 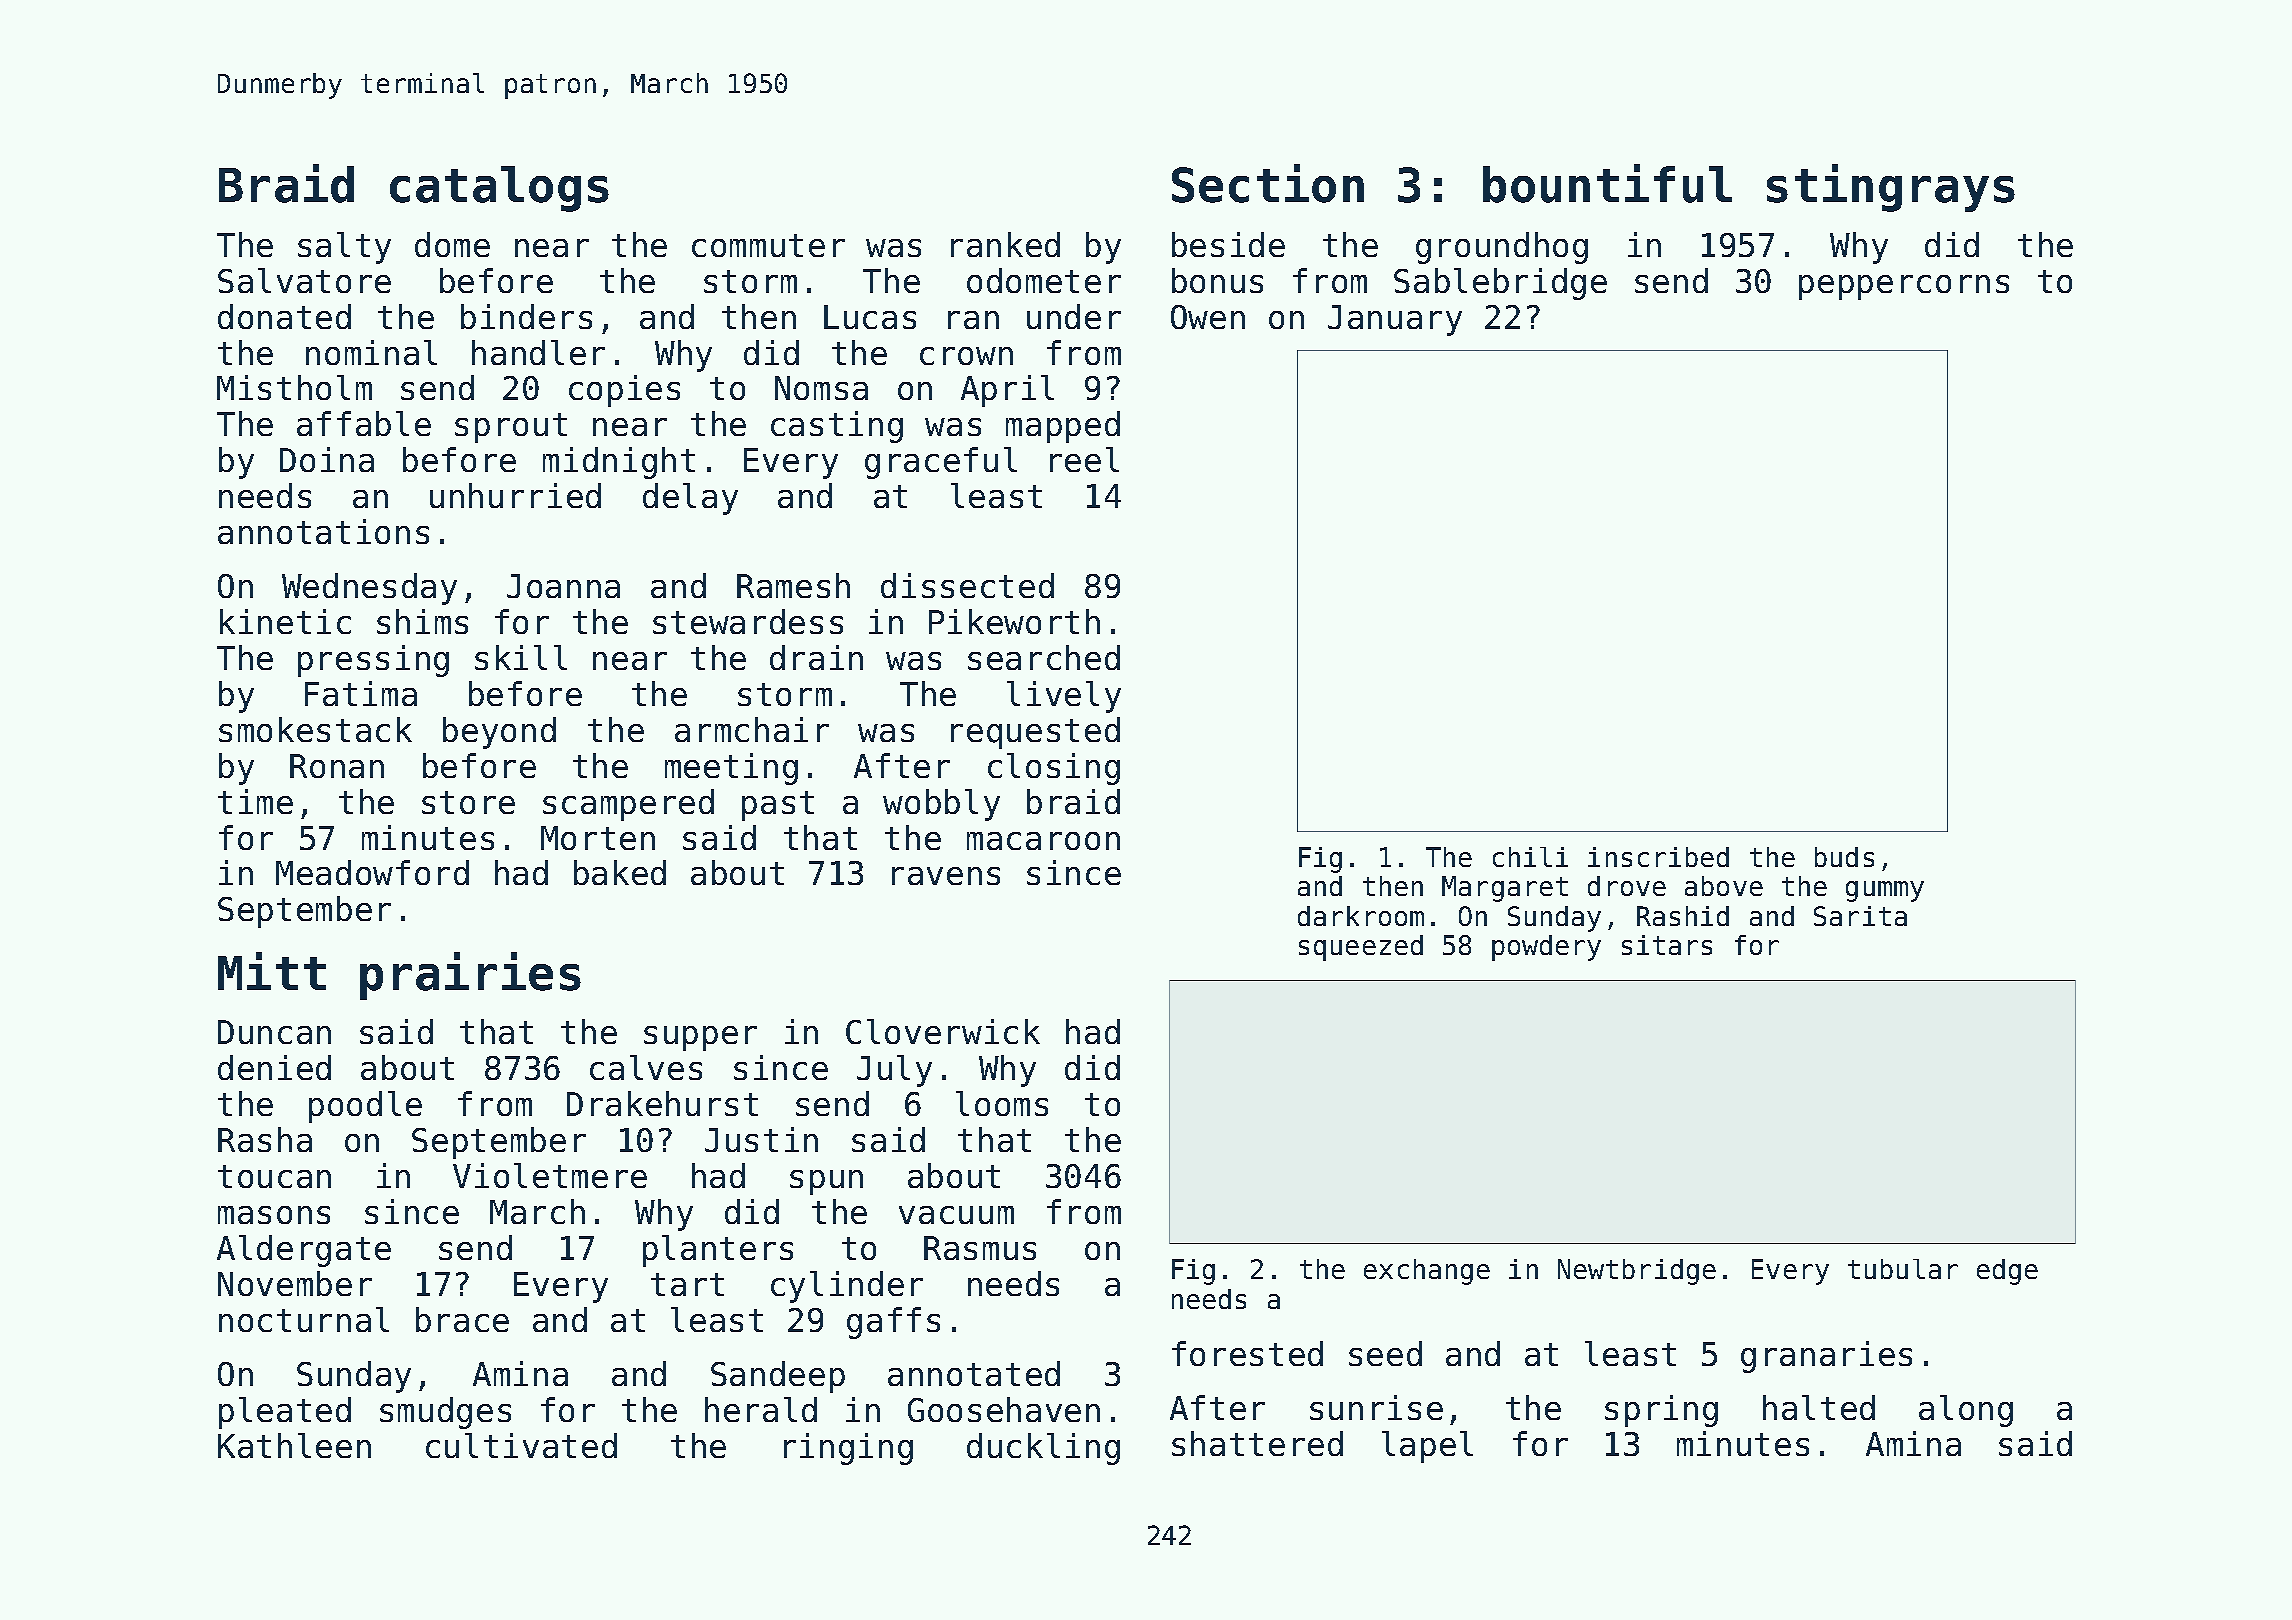 What do you see at coordinates (1007, 391) in the image?
I see `April` at bounding box center [1007, 391].
